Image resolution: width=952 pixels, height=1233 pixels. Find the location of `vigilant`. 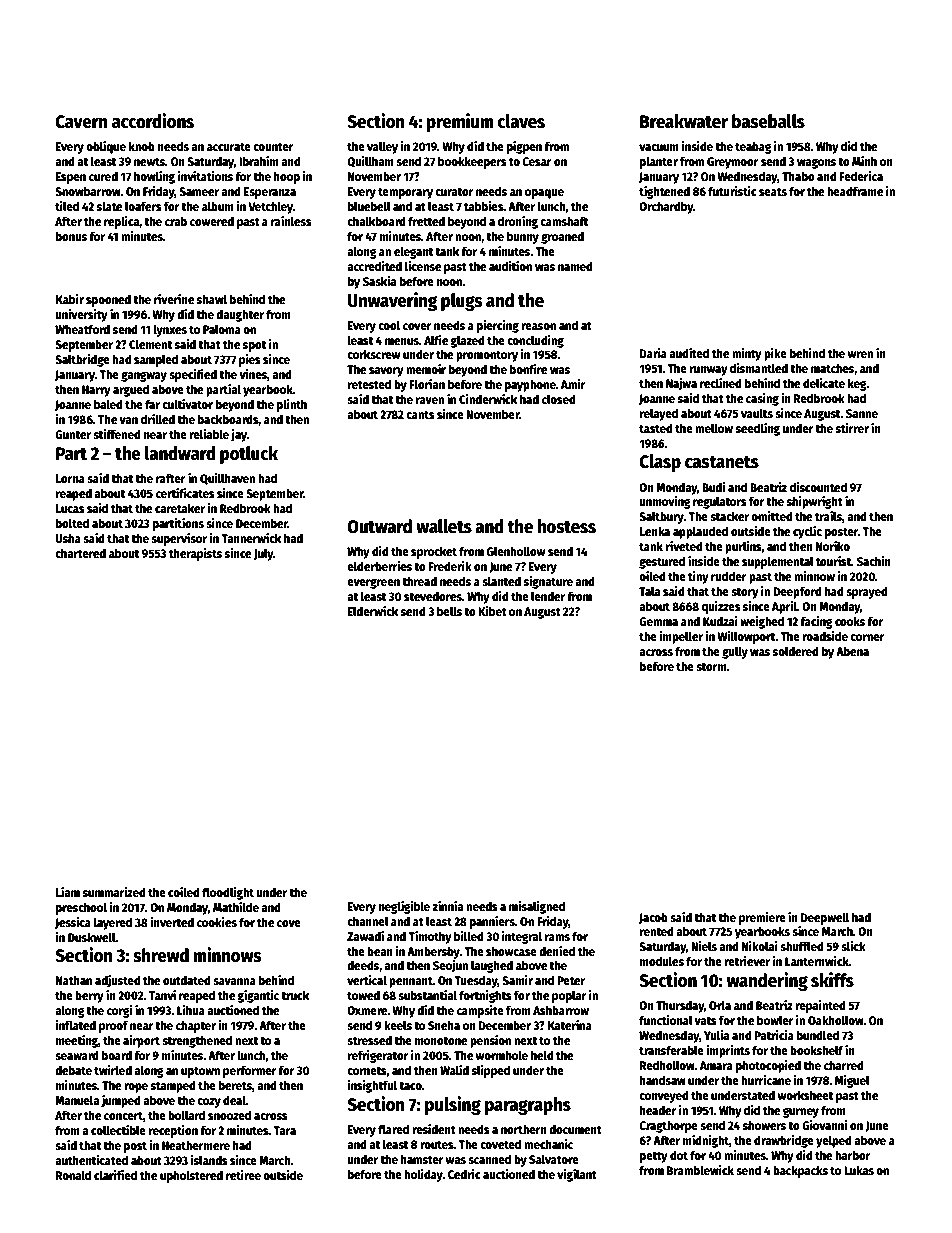

vigilant is located at coordinates (577, 1175).
